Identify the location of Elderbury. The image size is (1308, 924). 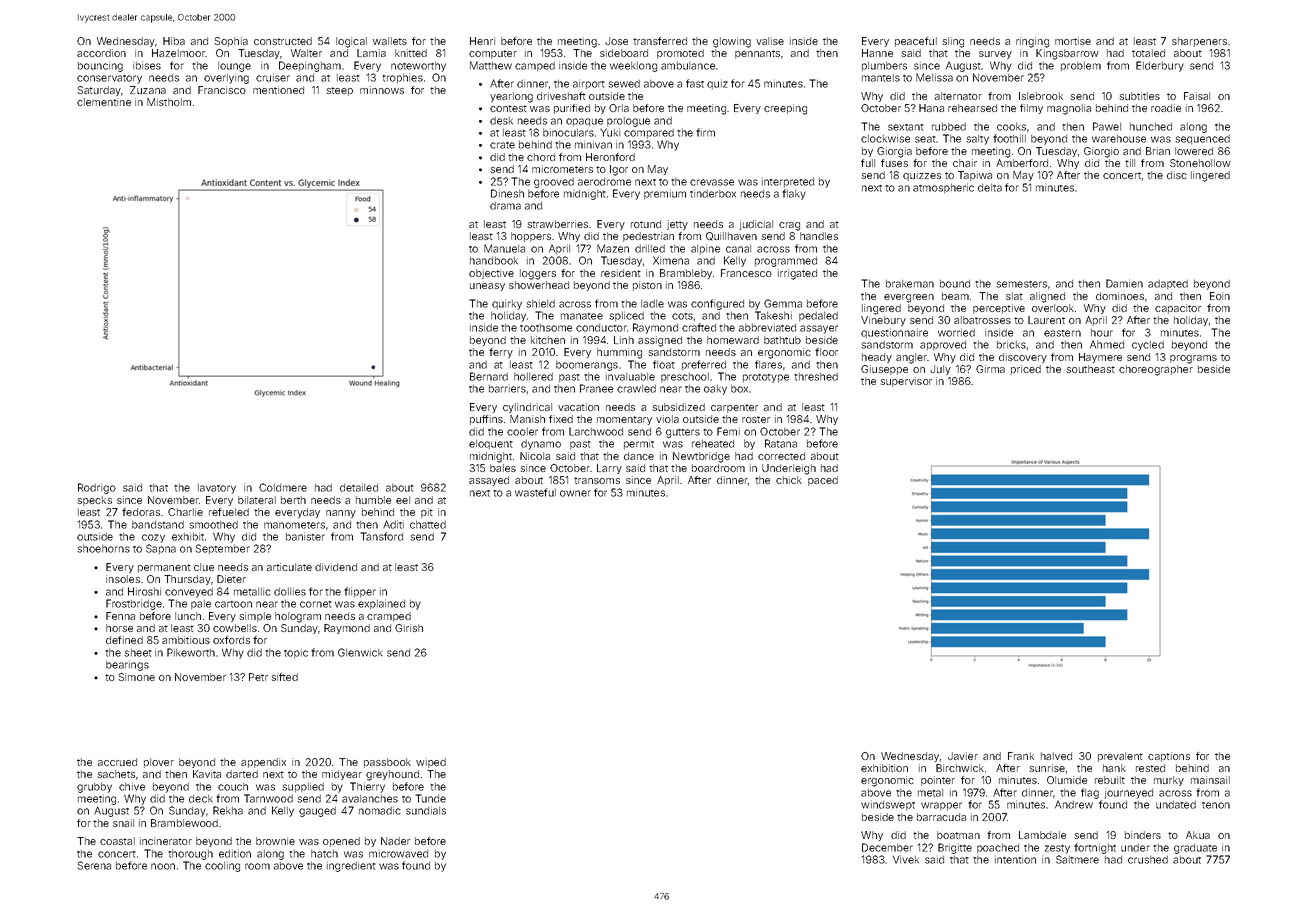
(1160, 66).
